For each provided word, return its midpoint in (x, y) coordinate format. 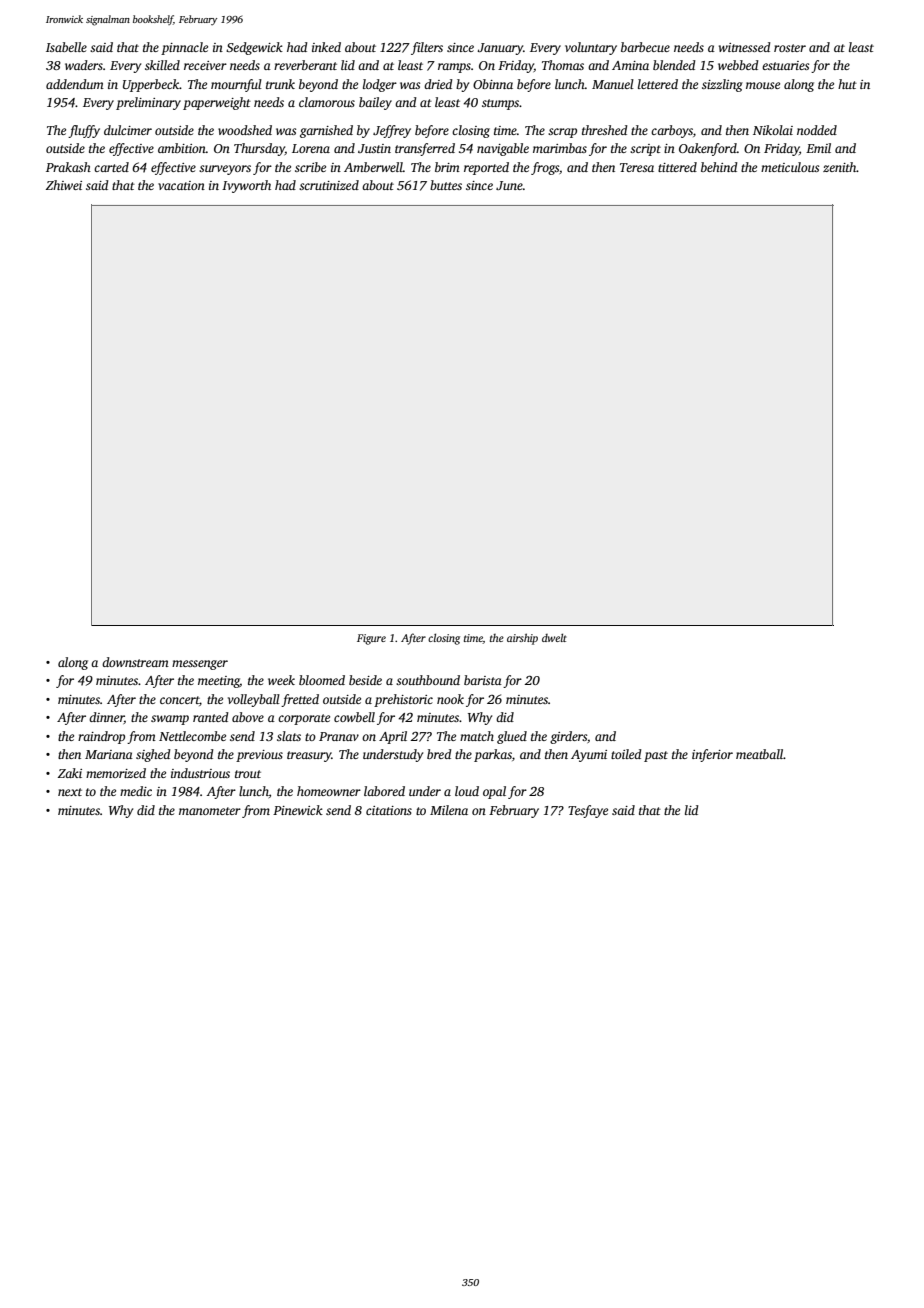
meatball (759, 754)
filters (427, 48)
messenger (200, 665)
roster (790, 48)
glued (512, 737)
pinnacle (184, 48)
